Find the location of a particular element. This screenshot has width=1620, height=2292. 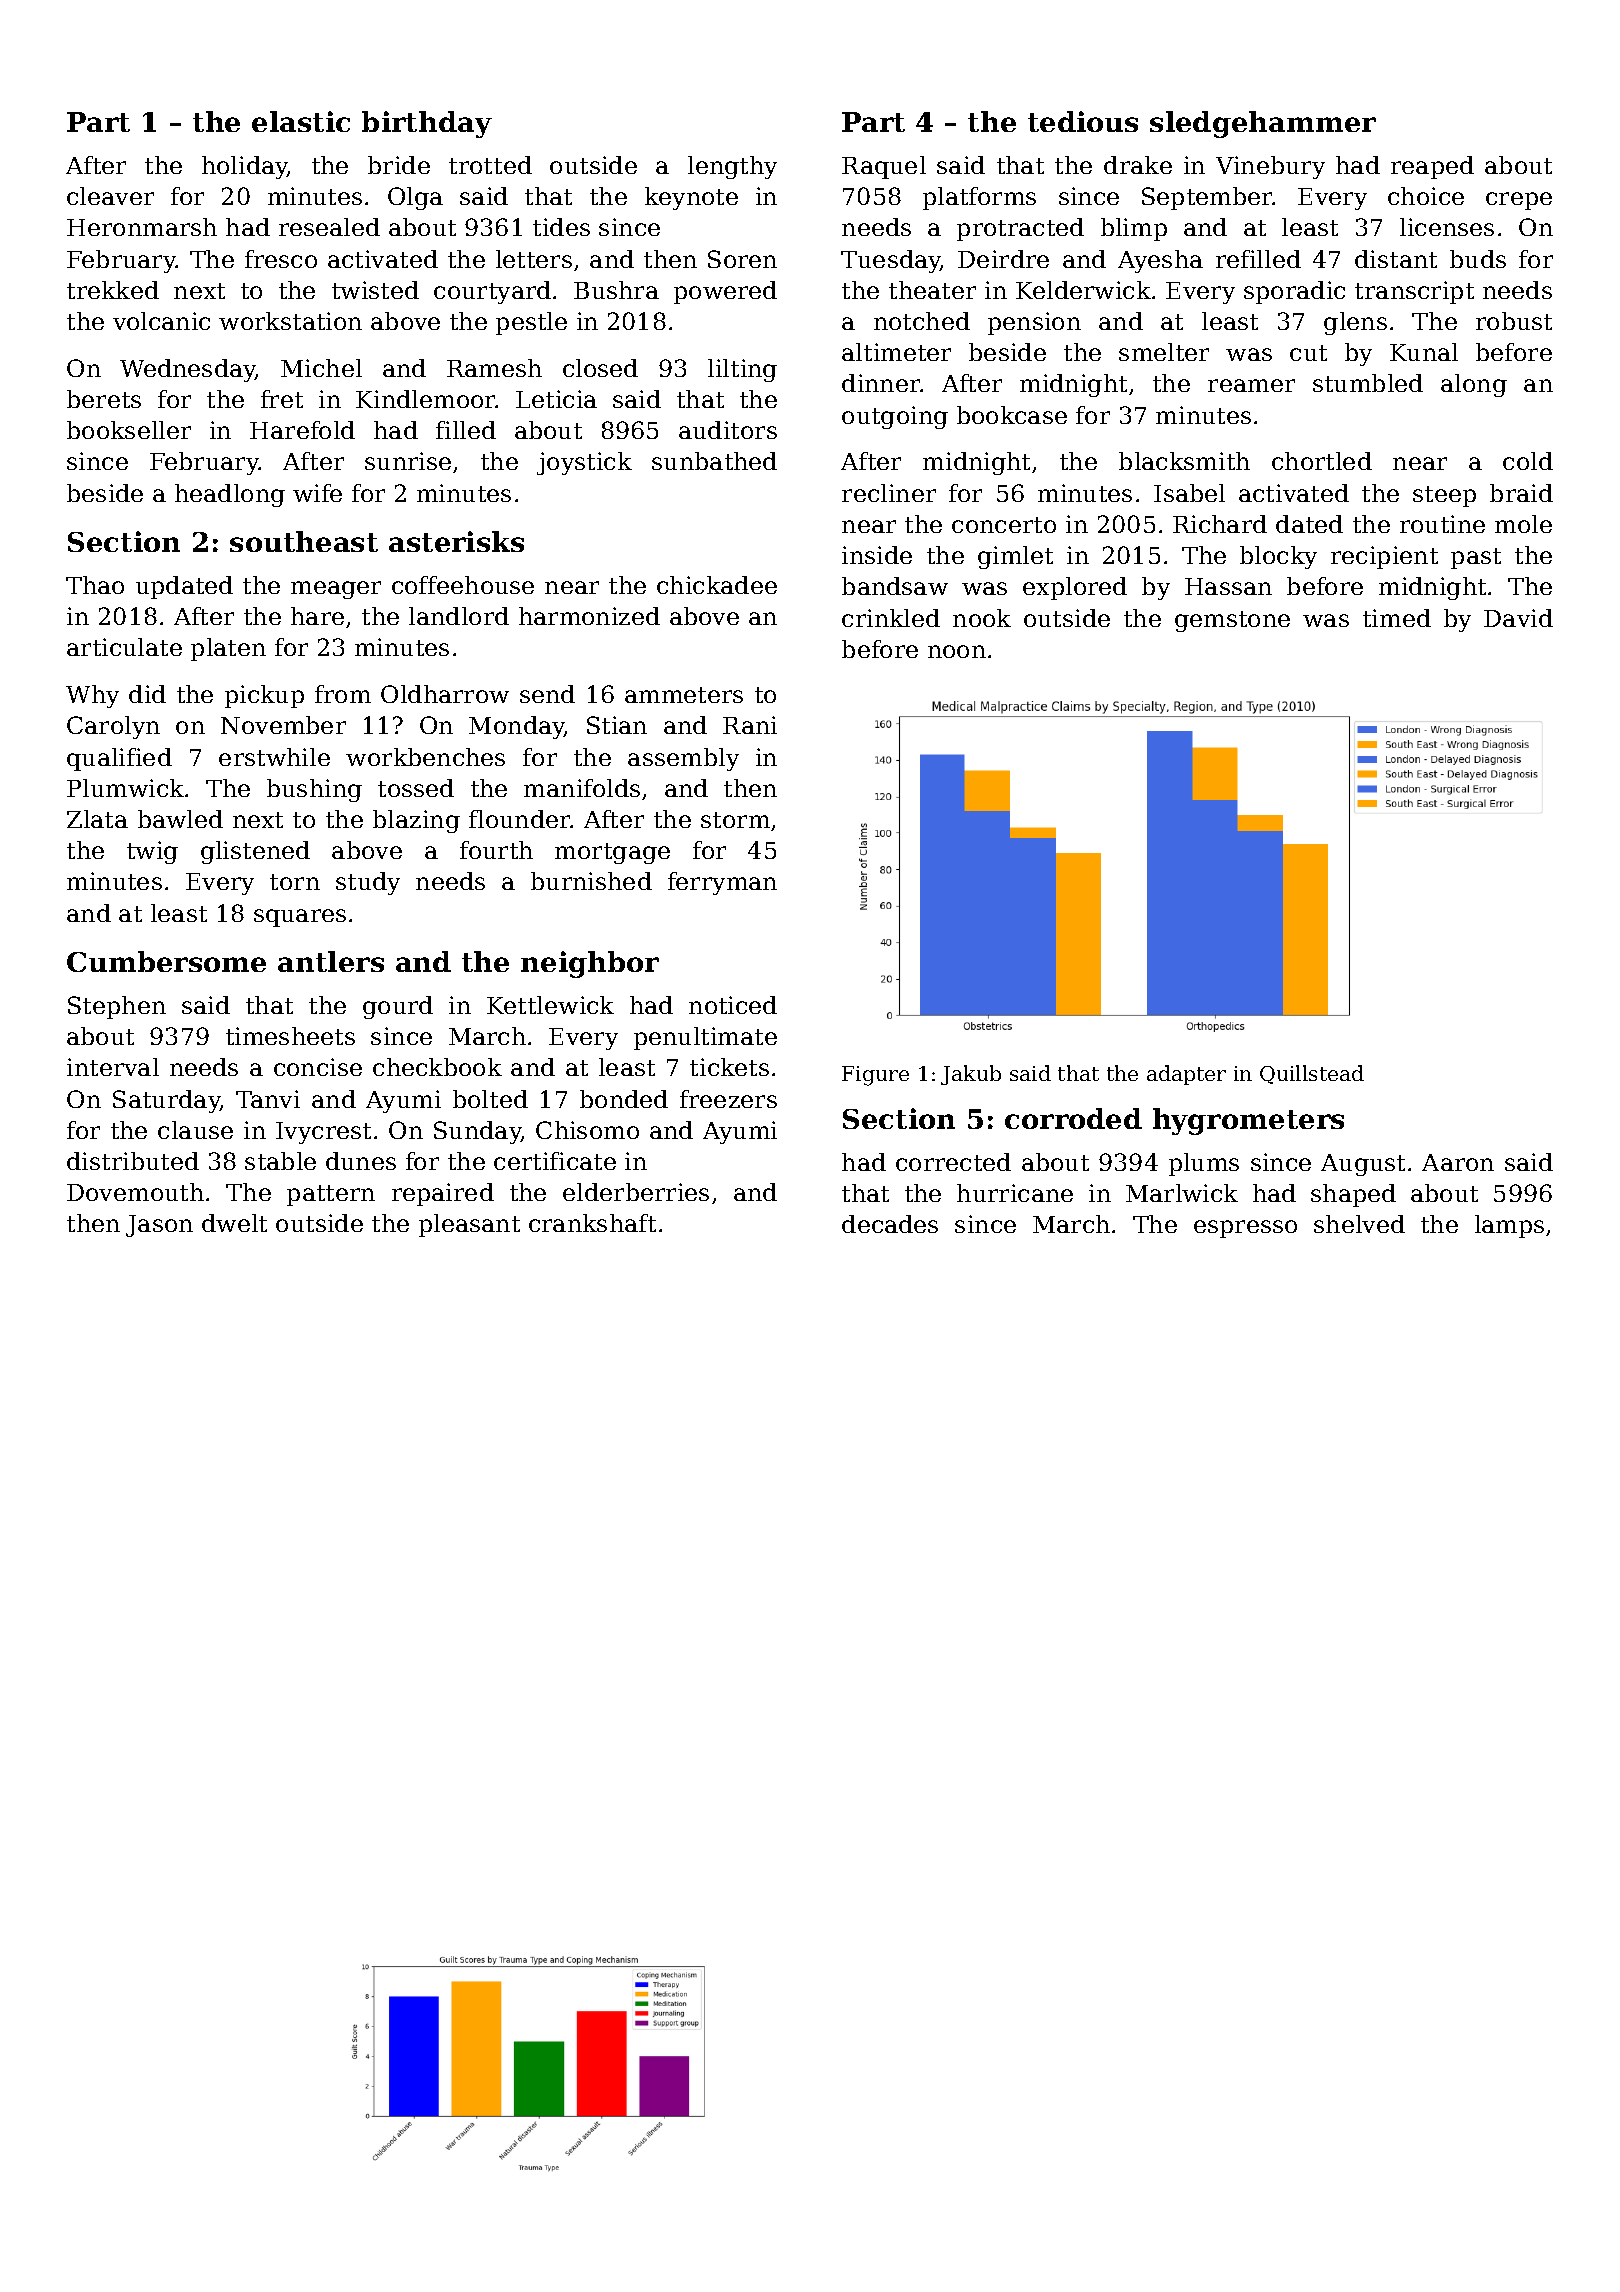

Rani is located at coordinates (750, 725).
